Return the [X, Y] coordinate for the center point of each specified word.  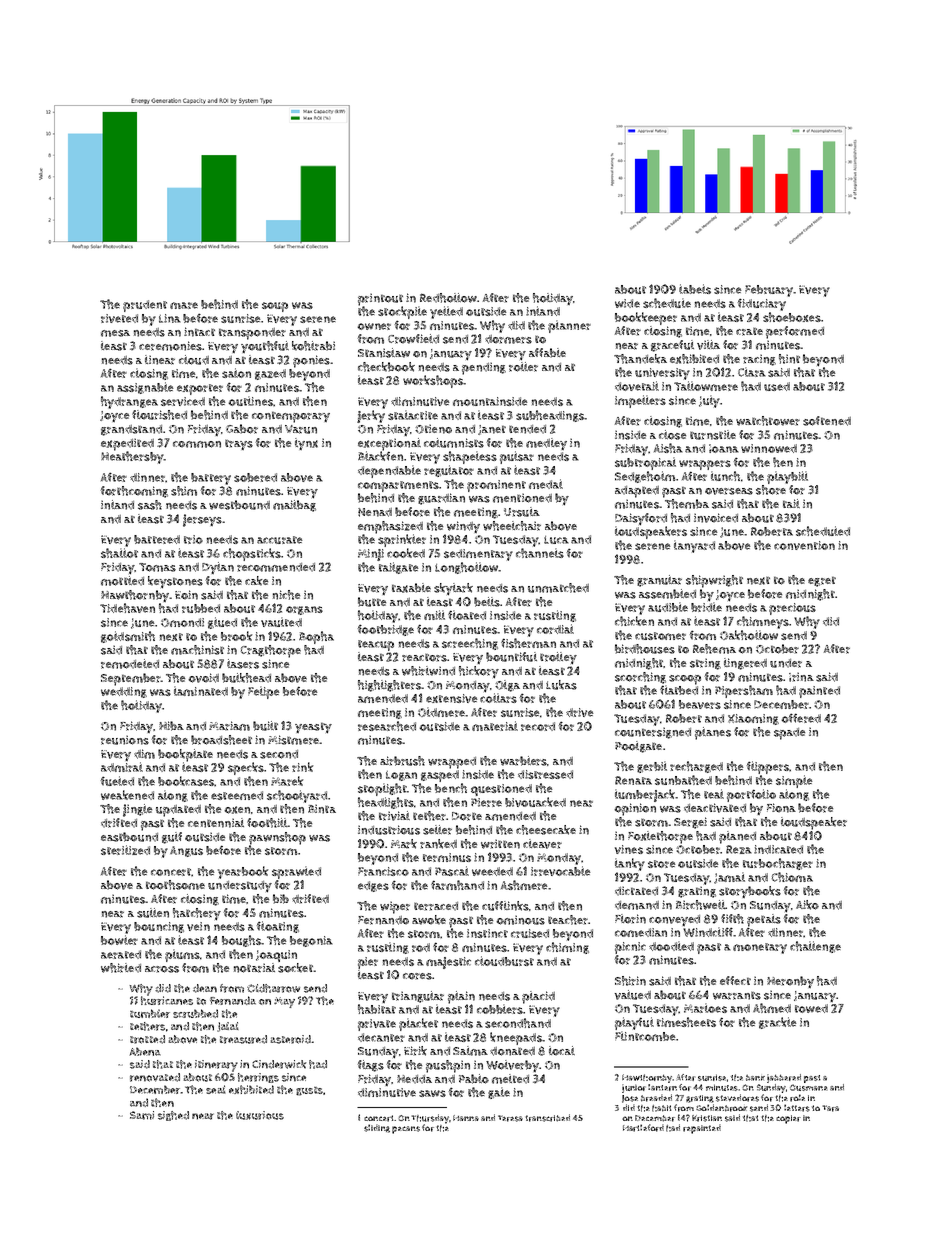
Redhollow [448, 298]
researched [387, 726]
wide [627, 303]
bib [281, 899]
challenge [815, 947]
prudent [145, 306]
